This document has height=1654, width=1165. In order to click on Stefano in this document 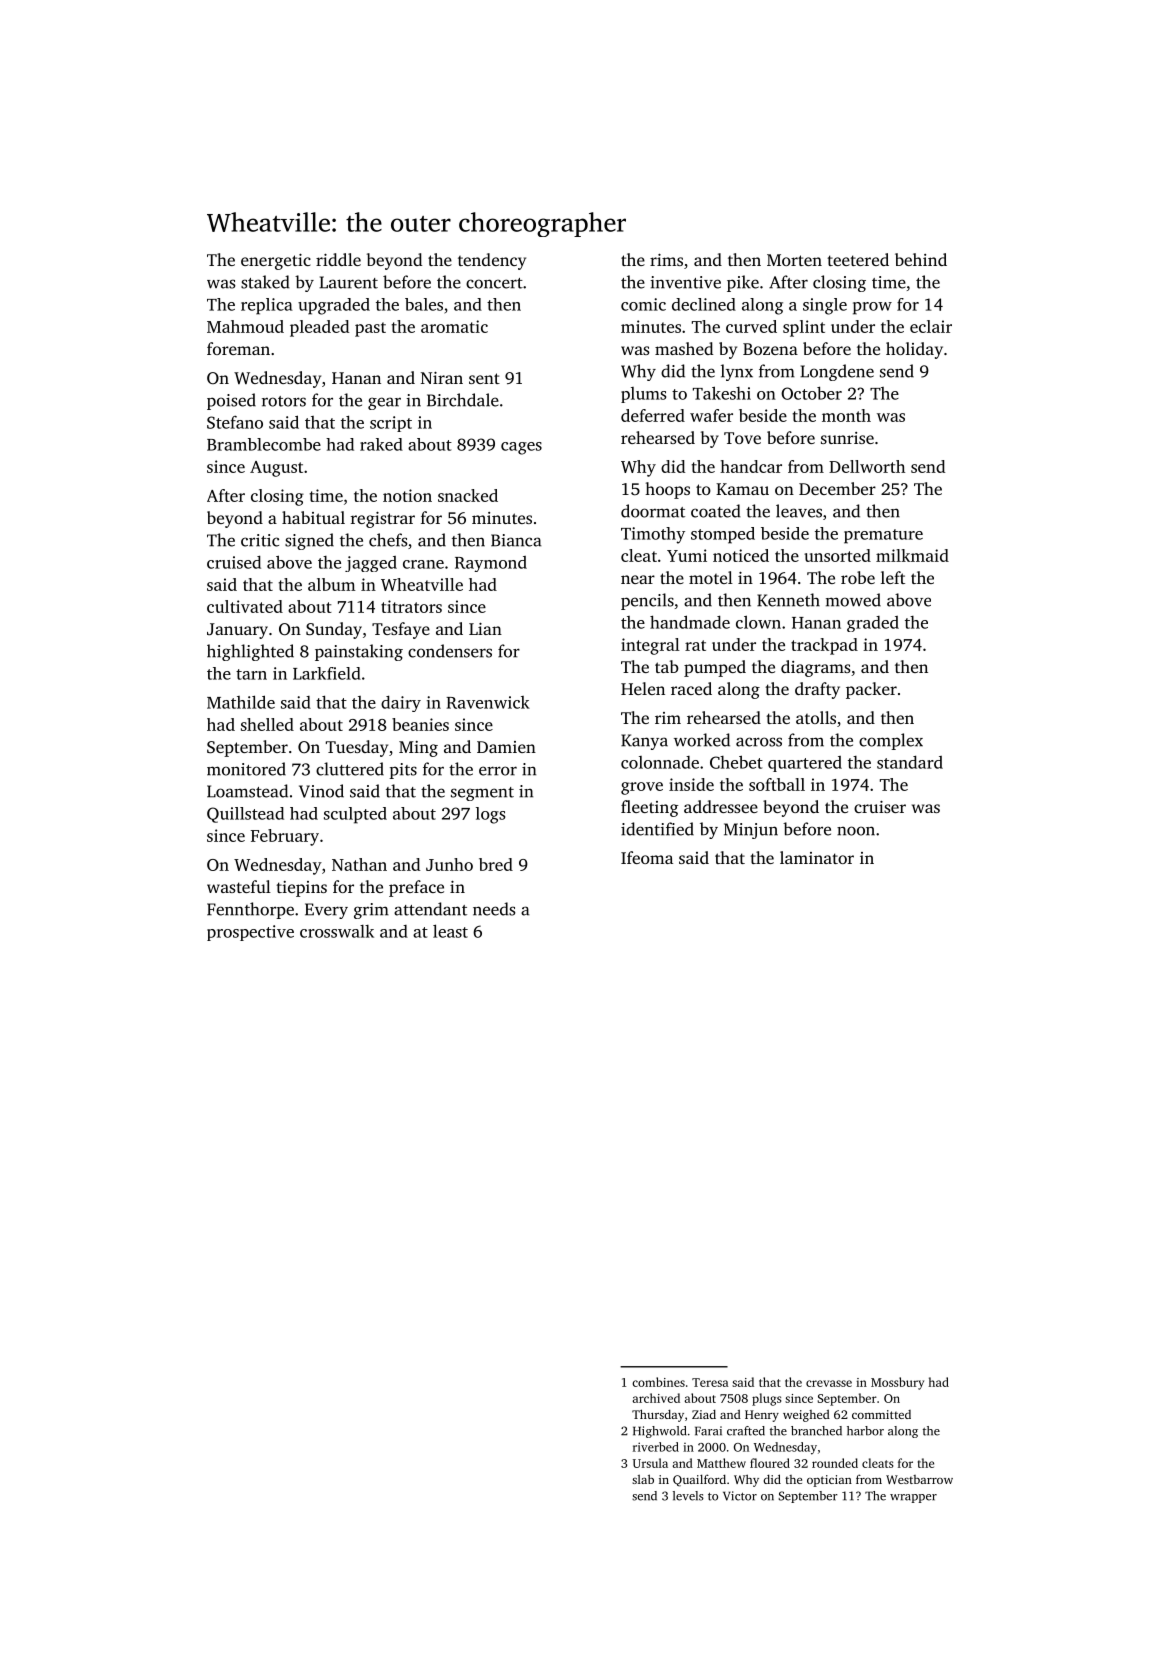, I will do `click(235, 422)`.
